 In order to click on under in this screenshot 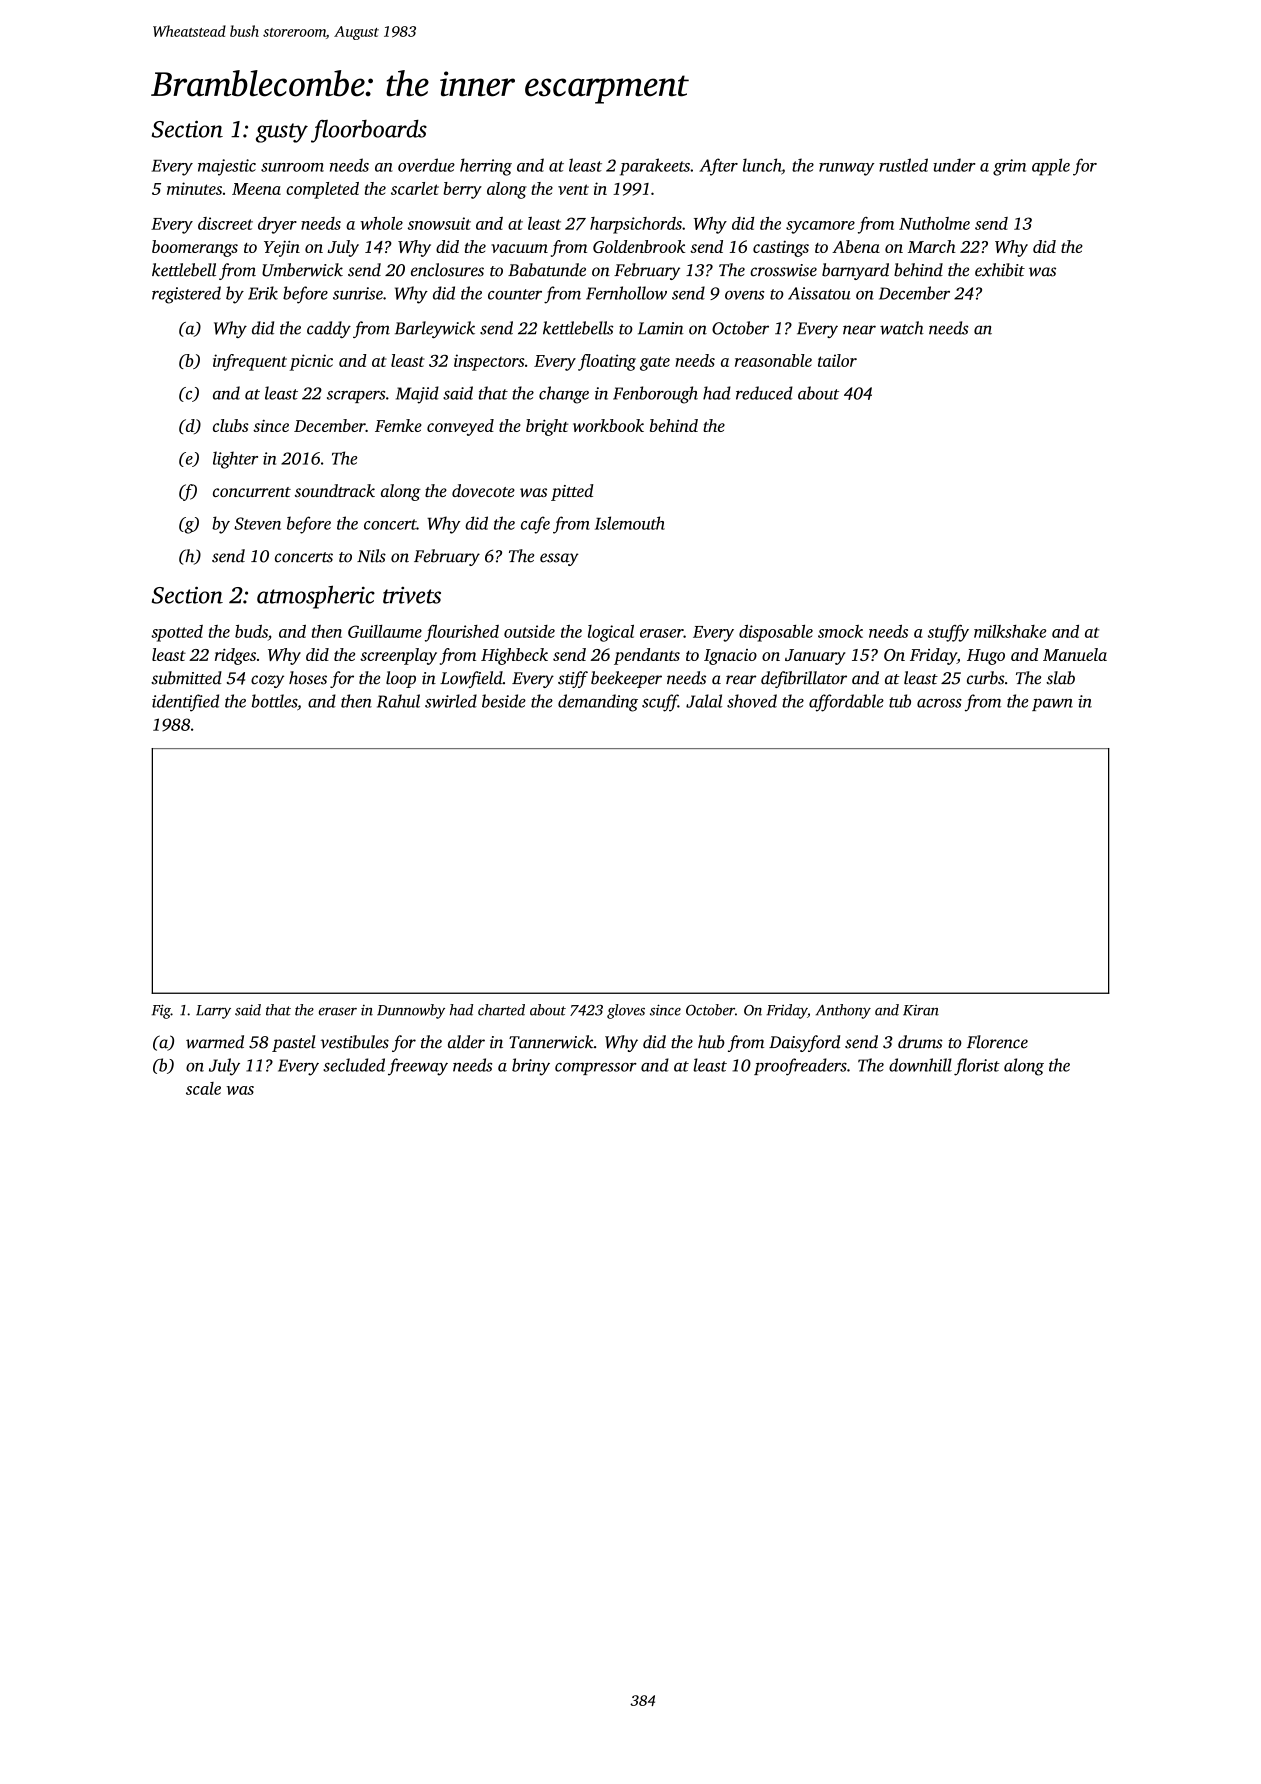, I will do `click(954, 165)`.
